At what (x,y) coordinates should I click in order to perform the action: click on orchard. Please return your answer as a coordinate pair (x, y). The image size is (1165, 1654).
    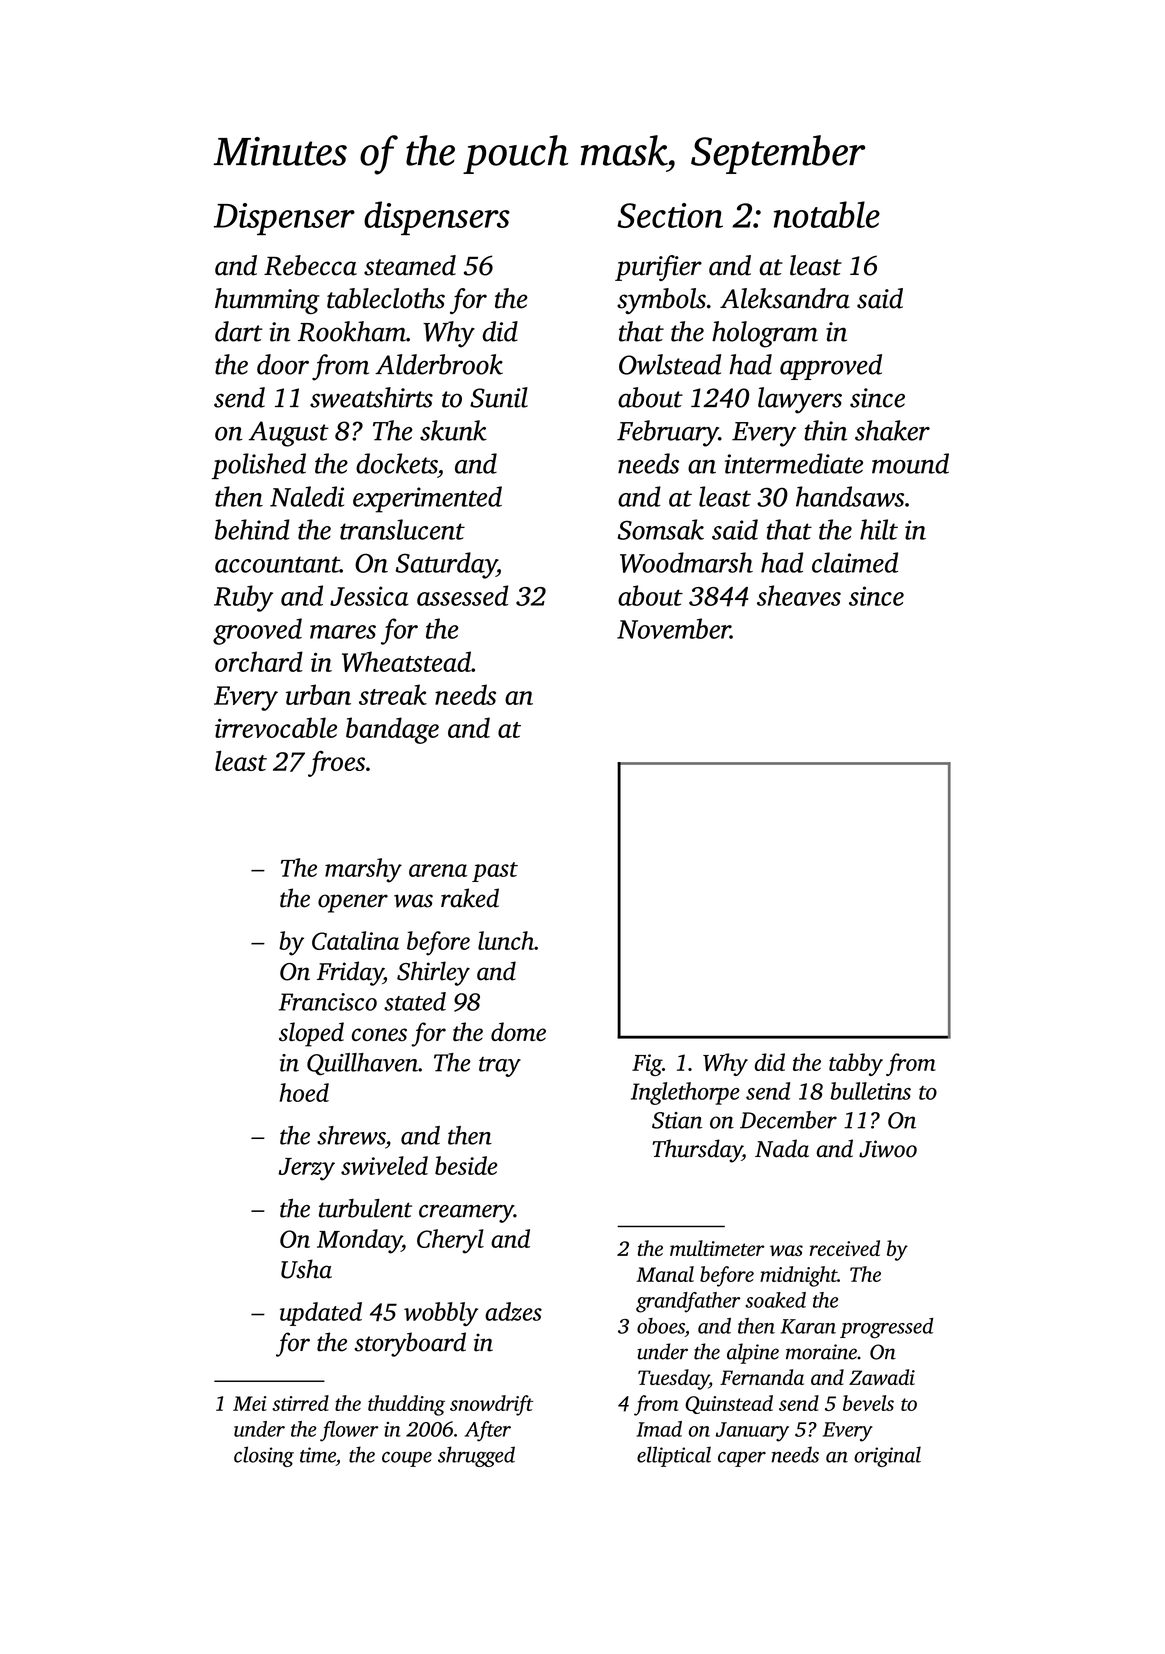
    Looking at the image, I should click on (259, 661).
